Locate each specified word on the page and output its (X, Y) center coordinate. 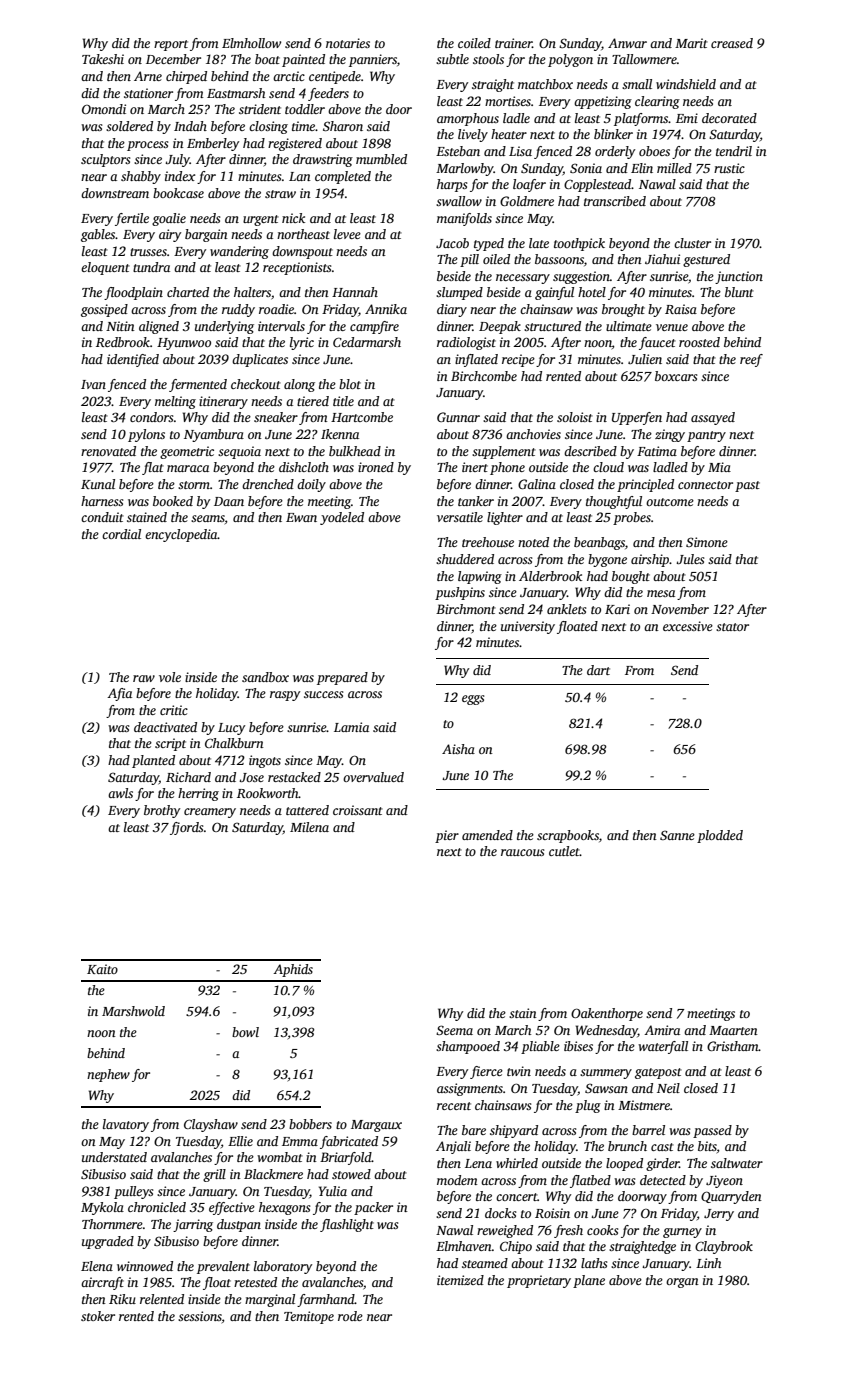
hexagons (284, 1208)
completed (343, 177)
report (171, 45)
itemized (460, 1280)
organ (682, 1283)
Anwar (627, 43)
